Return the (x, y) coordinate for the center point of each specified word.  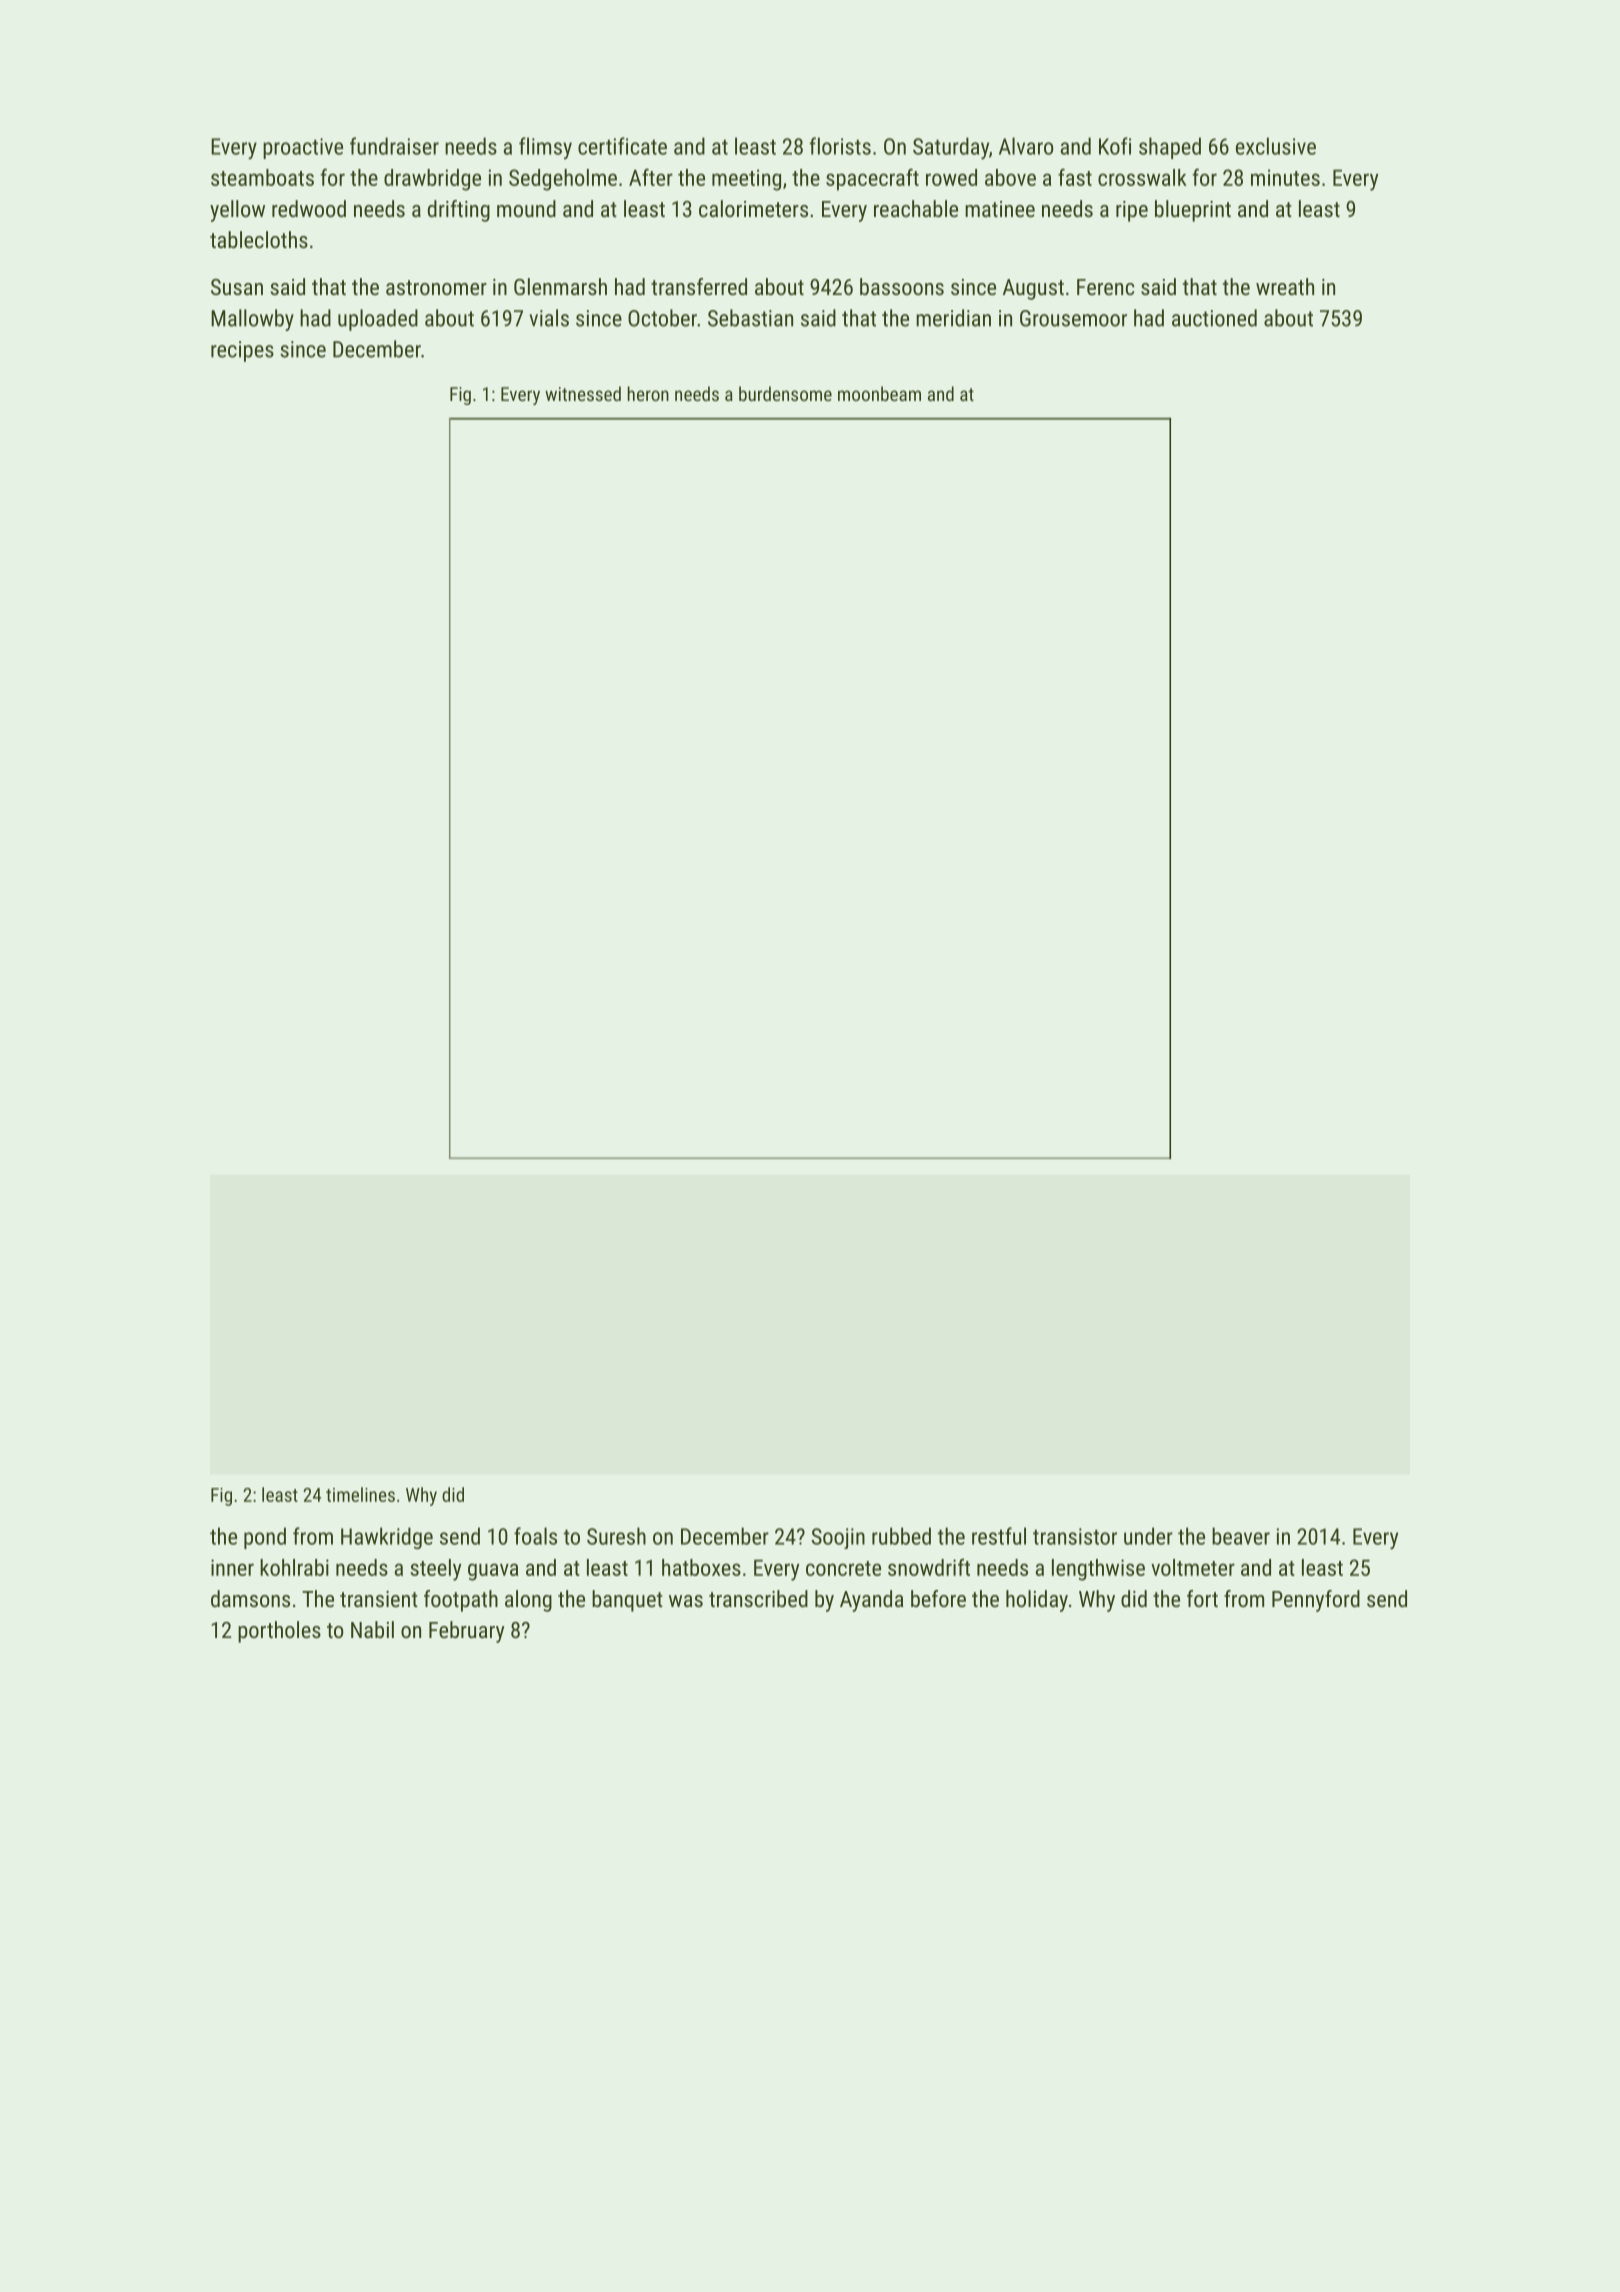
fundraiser (394, 146)
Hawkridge (387, 1538)
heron (648, 393)
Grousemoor (1073, 318)
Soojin (838, 1538)
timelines (360, 1494)
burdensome (785, 393)
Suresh (616, 1536)
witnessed (583, 393)
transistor (1075, 1536)
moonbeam (879, 393)
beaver (1241, 1536)
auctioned (1214, 318)
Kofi (1115, 146)
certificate (622, 146)
